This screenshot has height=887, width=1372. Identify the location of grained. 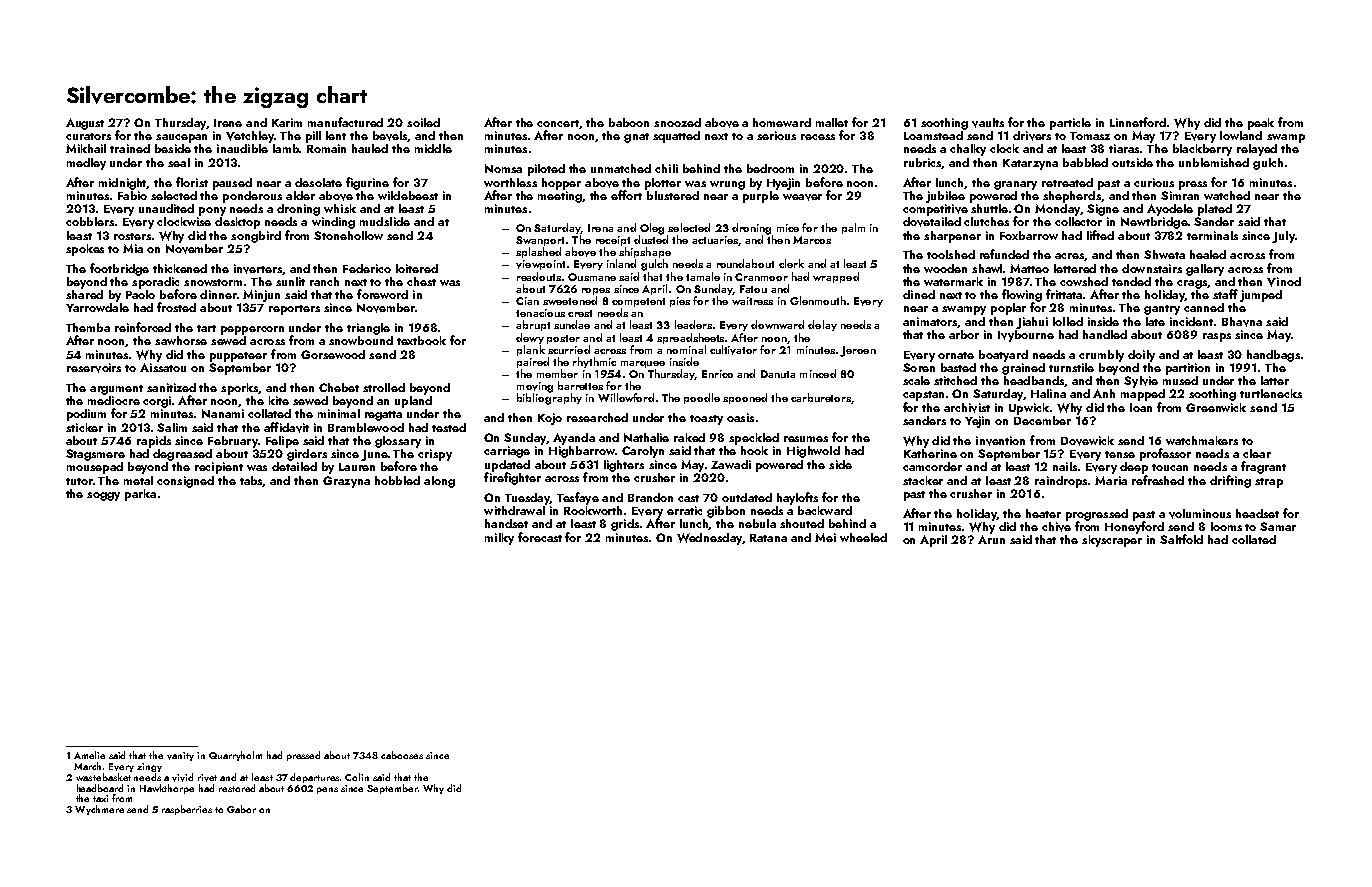
(1023, 369).
